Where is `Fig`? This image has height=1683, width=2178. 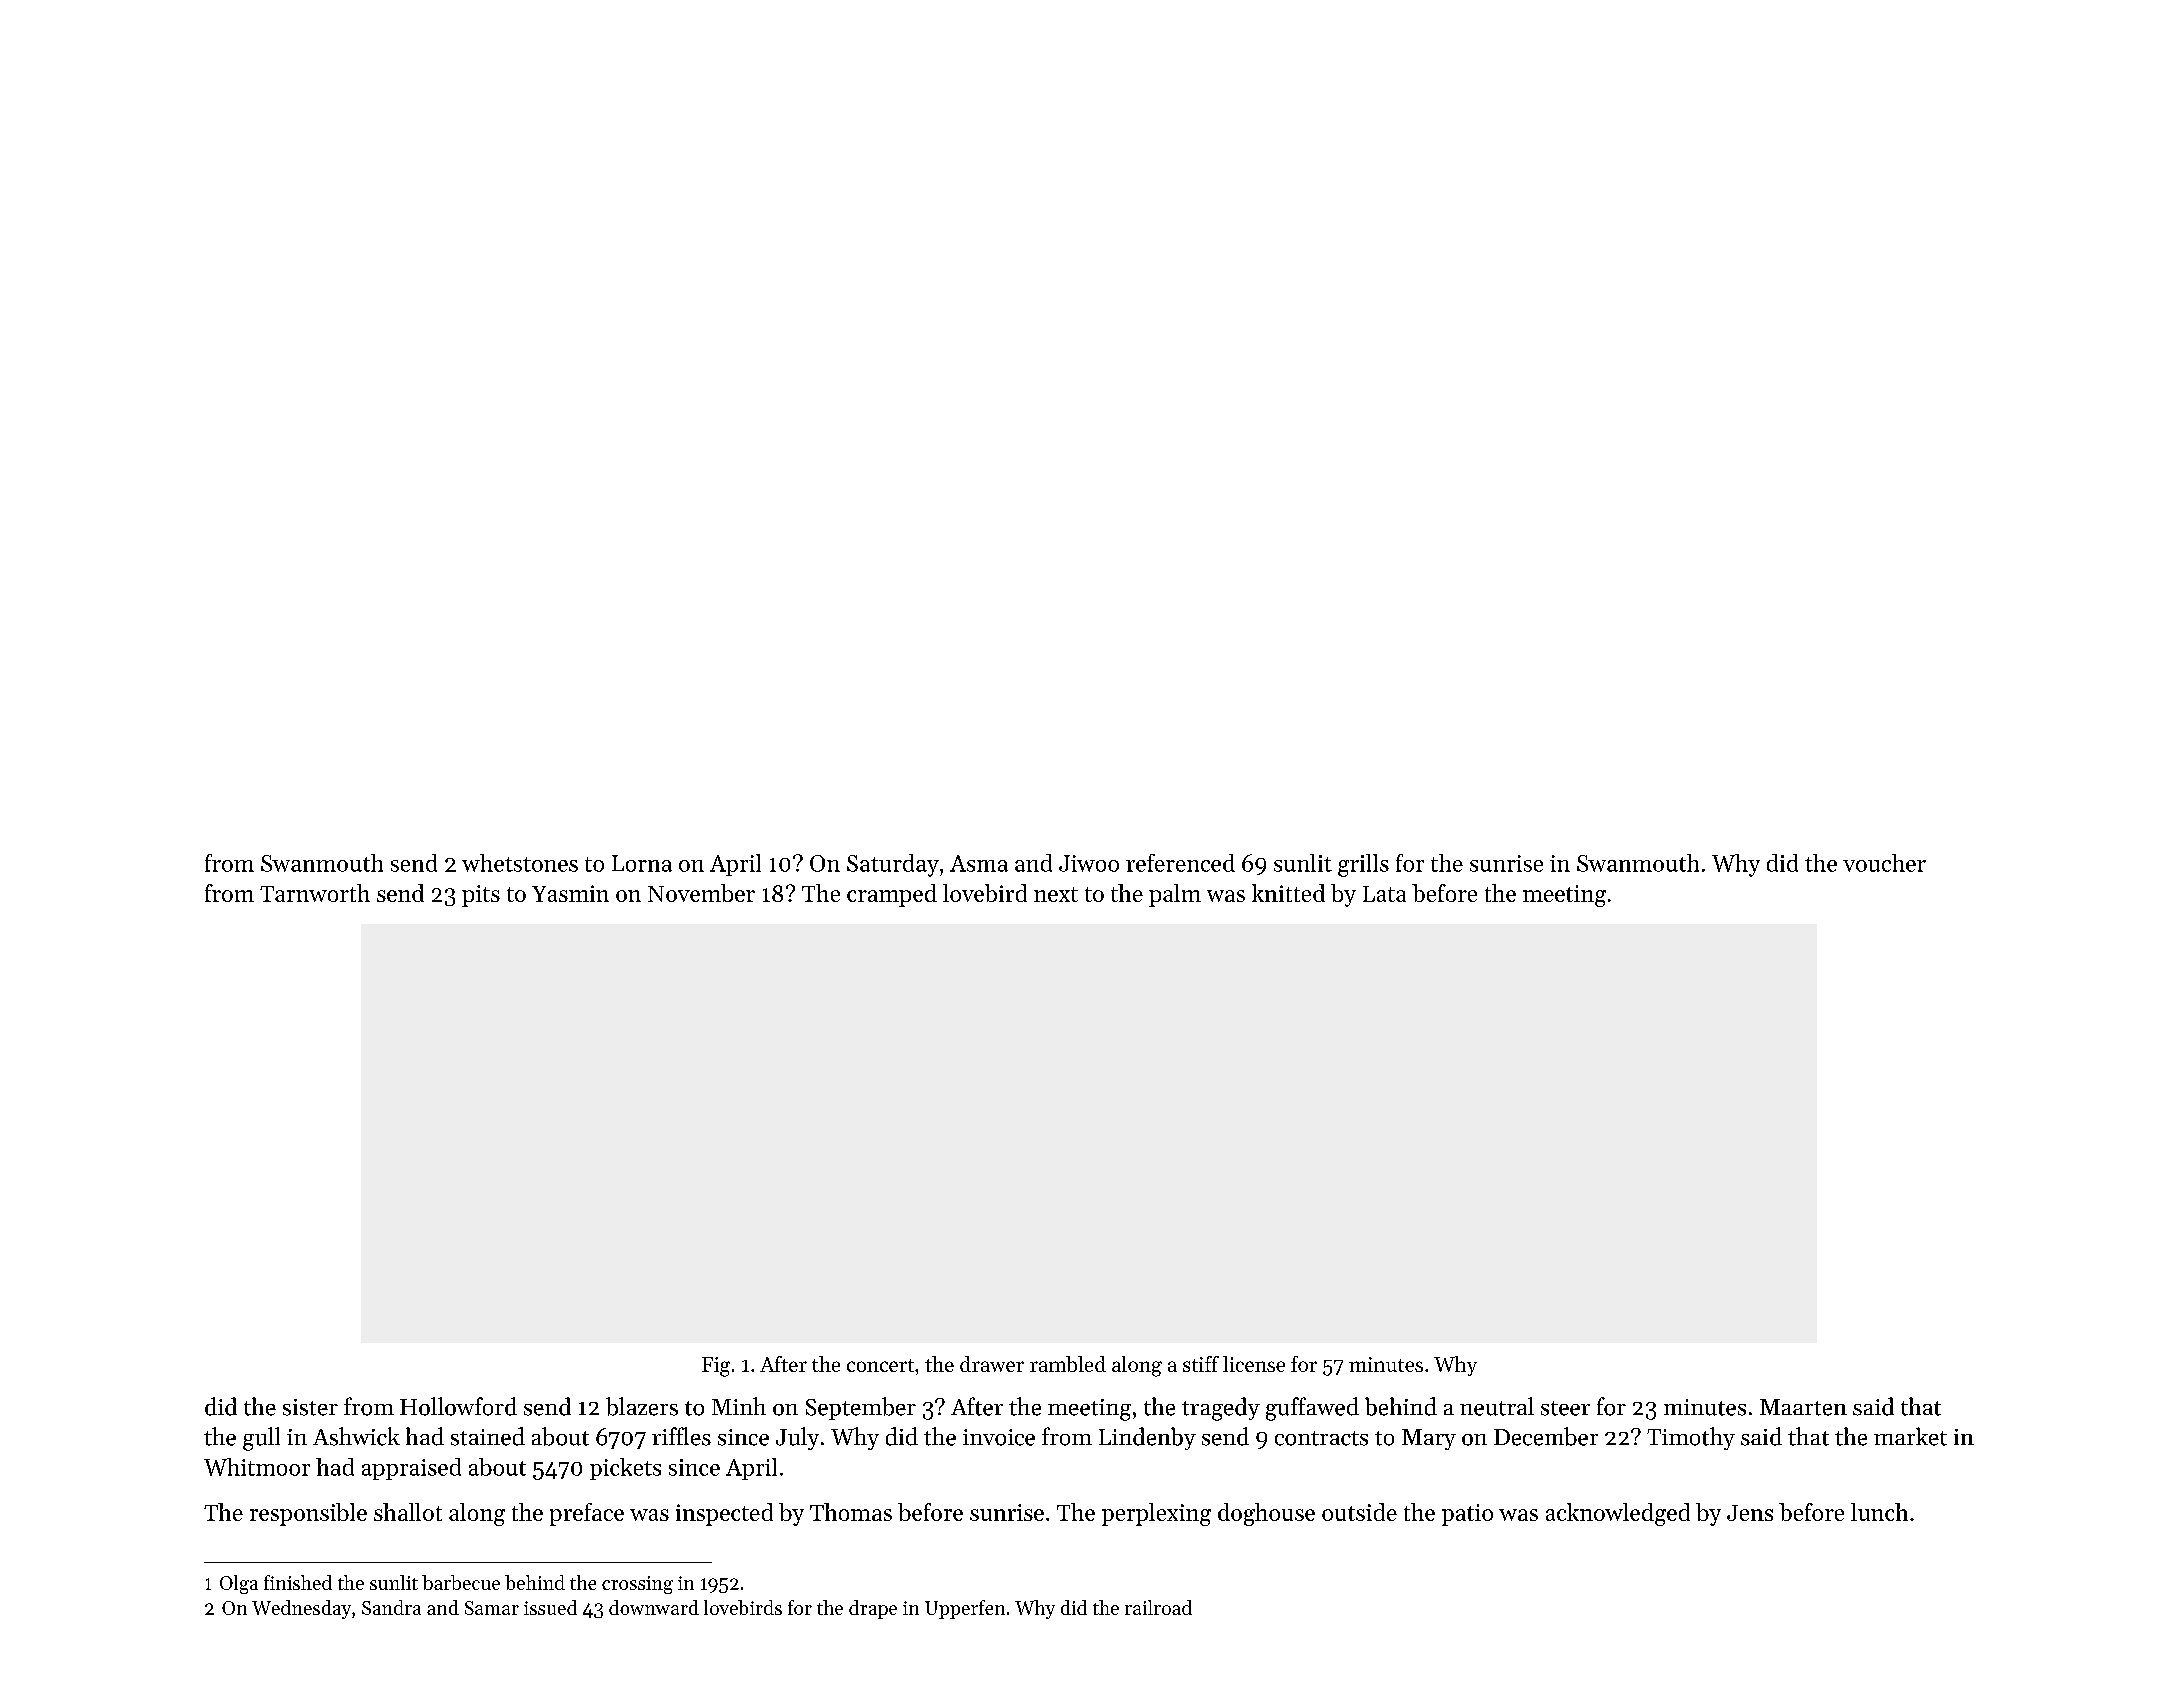
Fig is located at coordinates (716, 1367).
